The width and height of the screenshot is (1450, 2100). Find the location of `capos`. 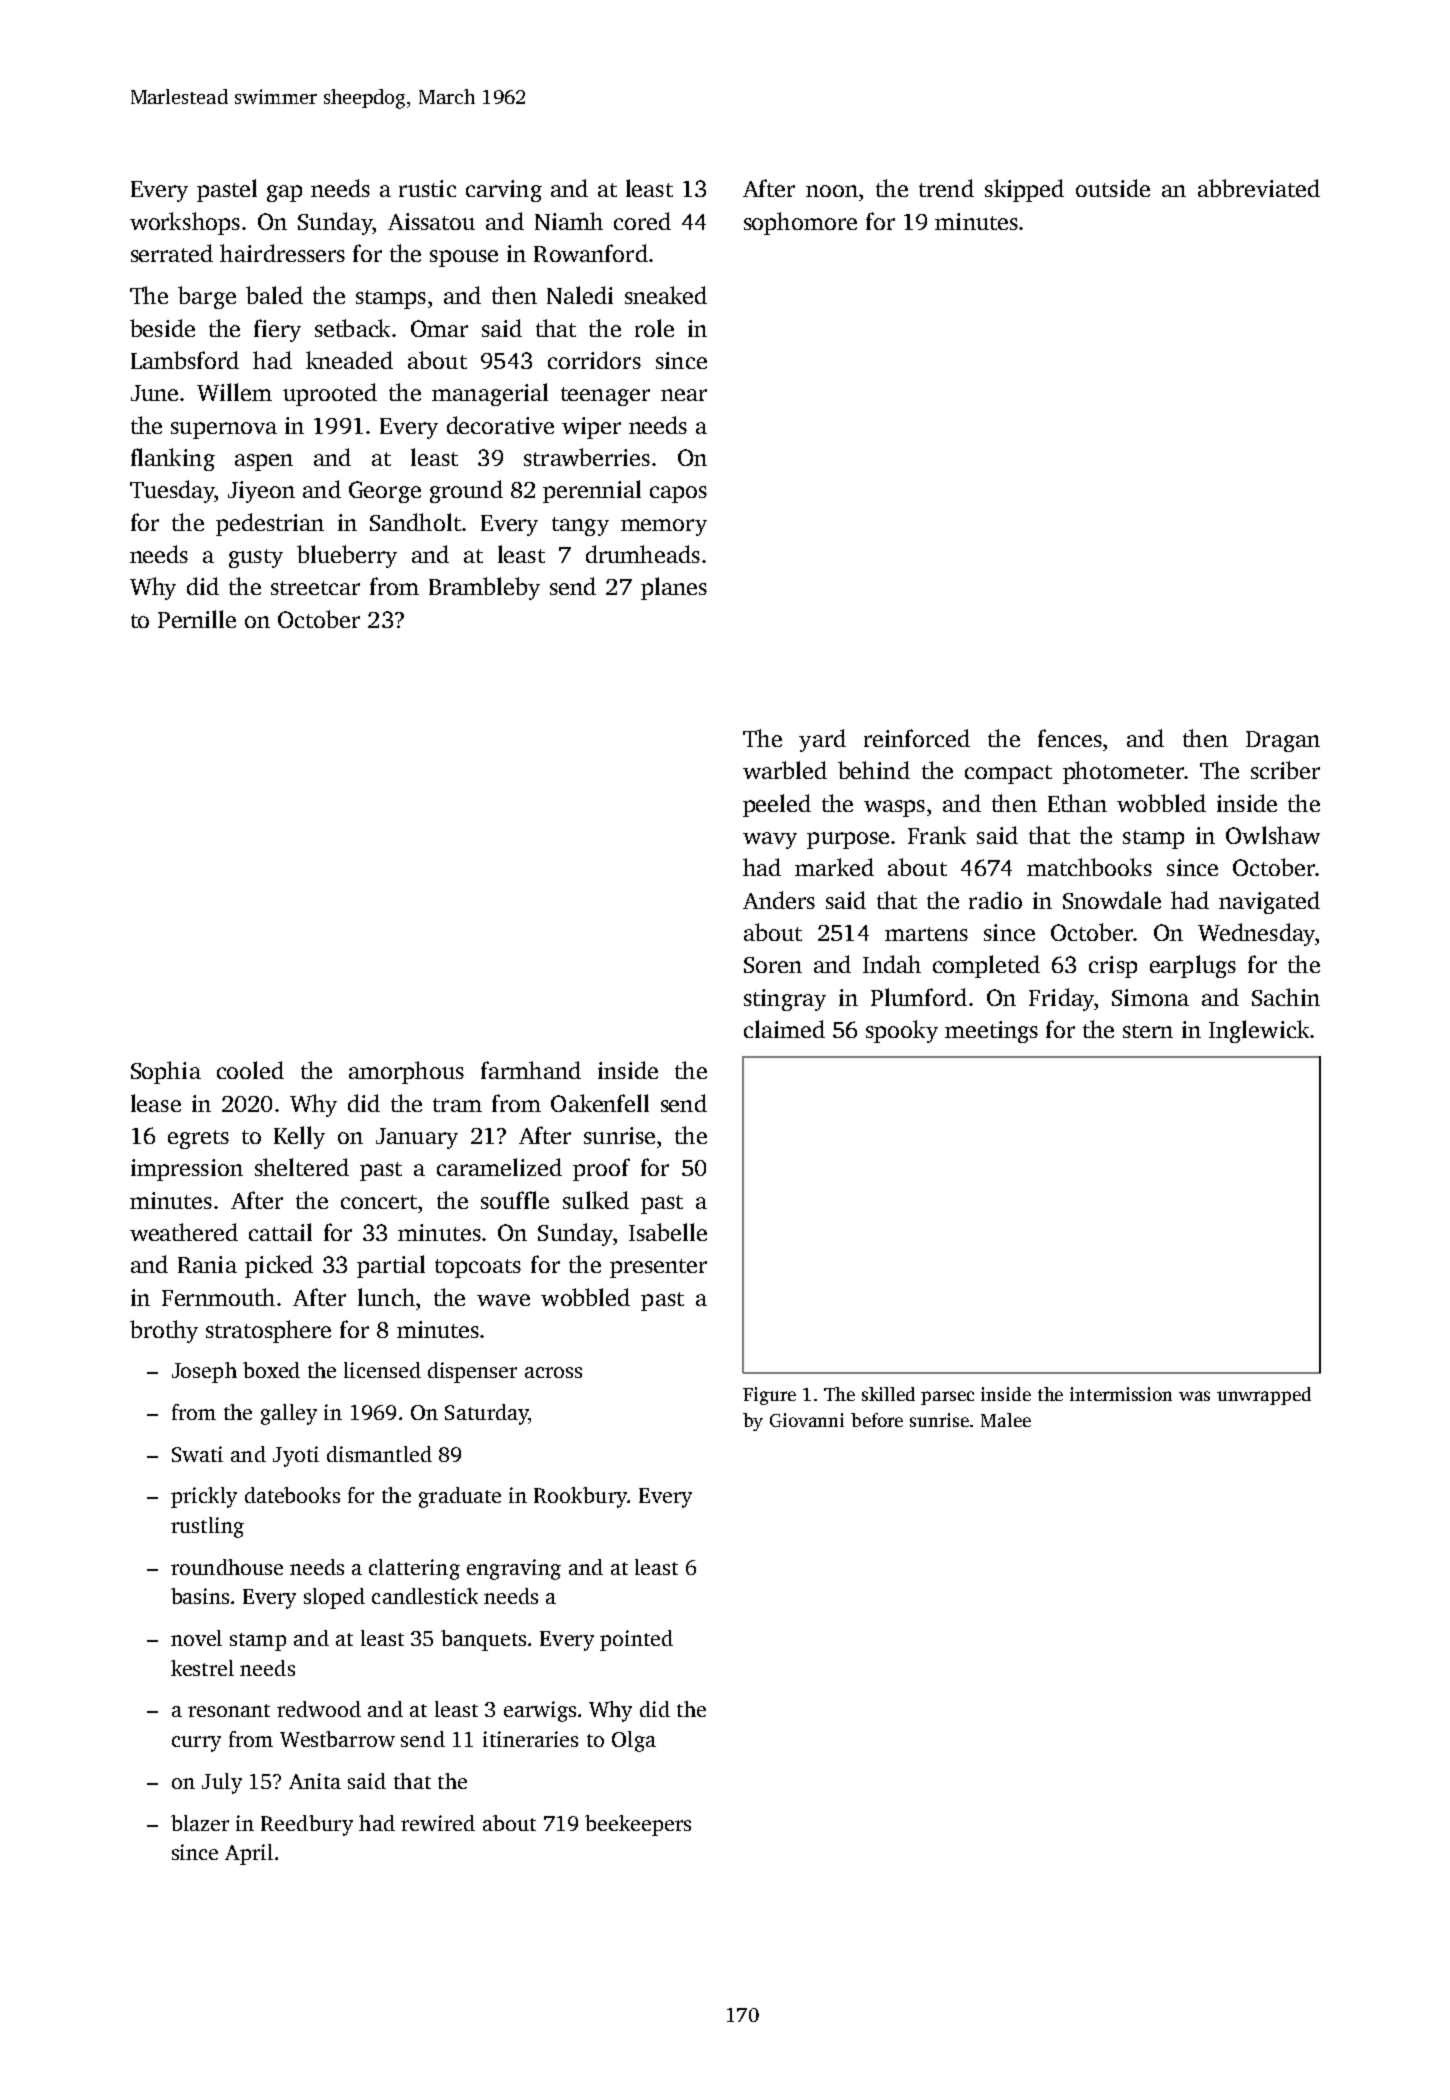

capos is located at coordinates (678, 494).
